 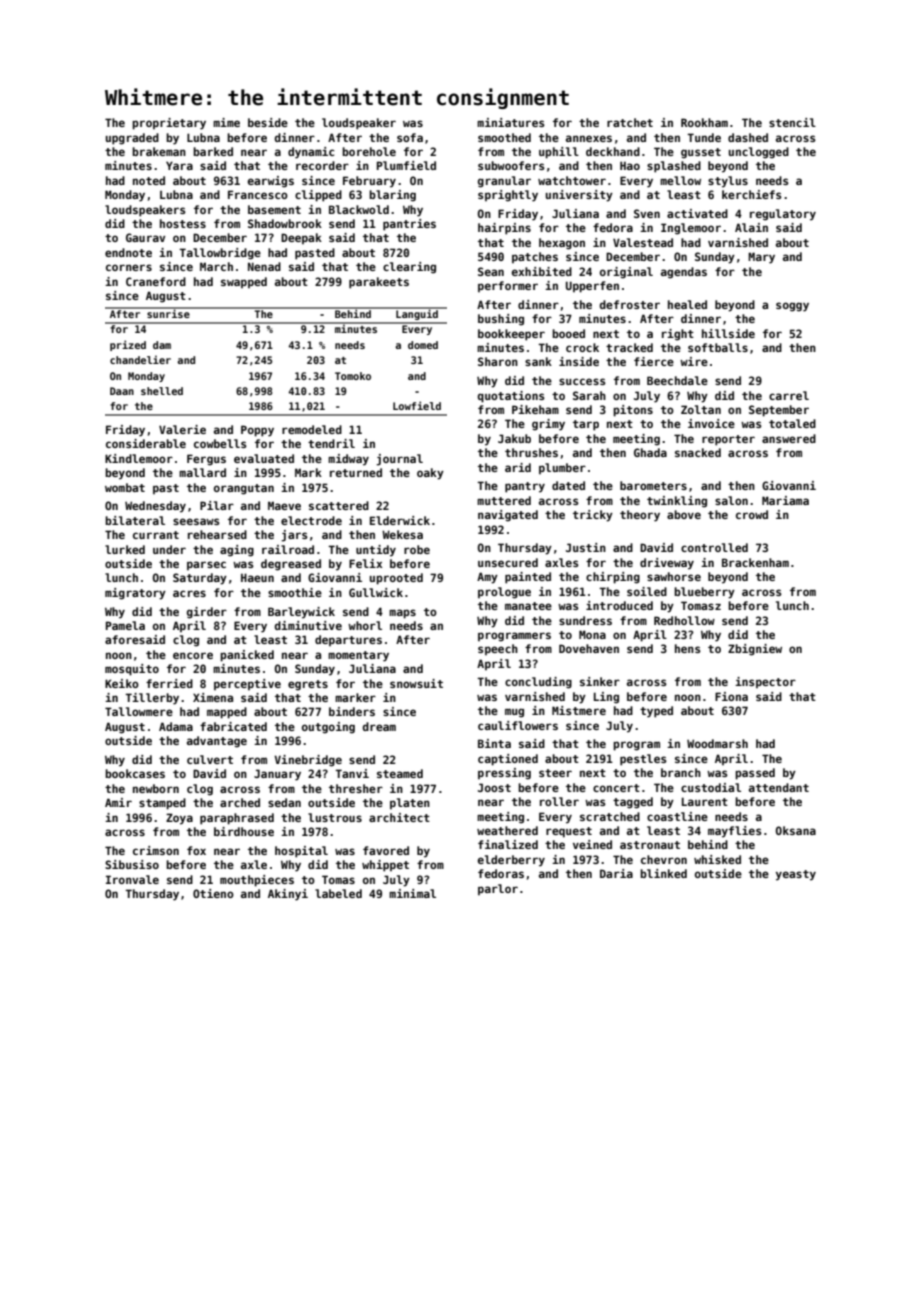 I want to click on Tallowmere, so click(x=139, y=711).
